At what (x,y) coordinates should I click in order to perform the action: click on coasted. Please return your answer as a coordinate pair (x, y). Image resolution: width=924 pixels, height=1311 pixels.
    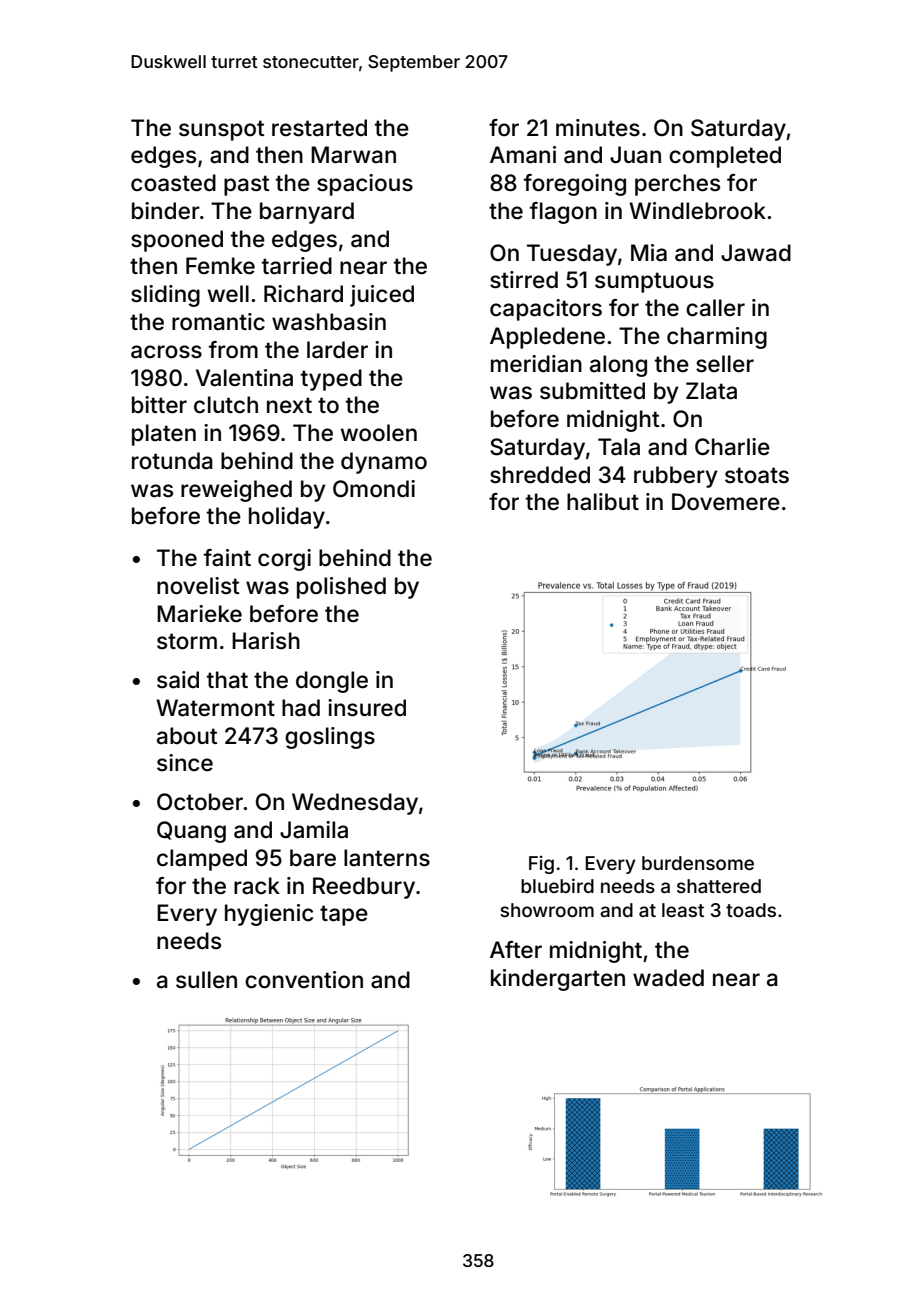
    Looking at the image, I should click on (173, 183).
